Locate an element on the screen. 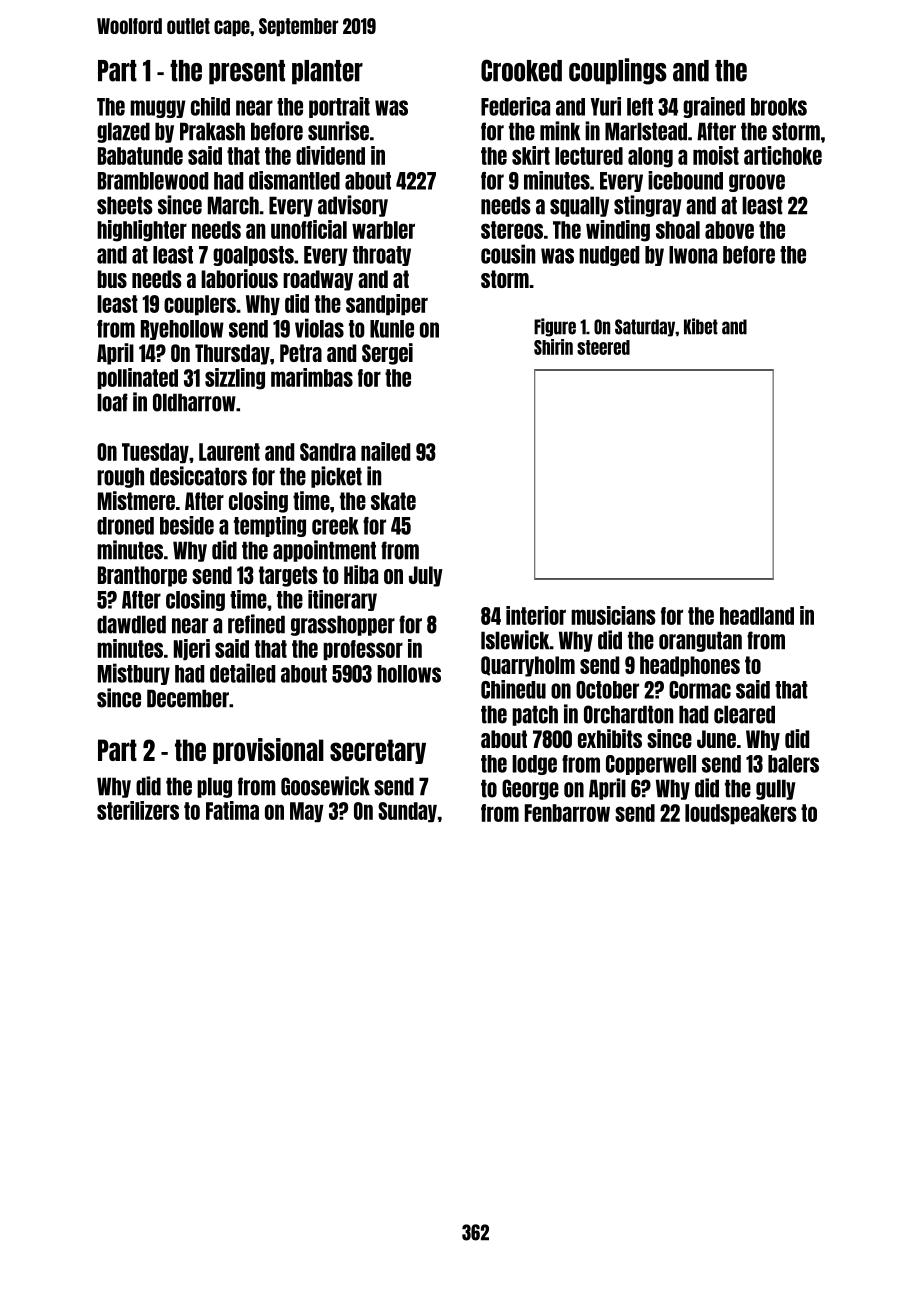 This screenshot has width=924, height=1311. Mistmere is located at coordinates (136, 500).
